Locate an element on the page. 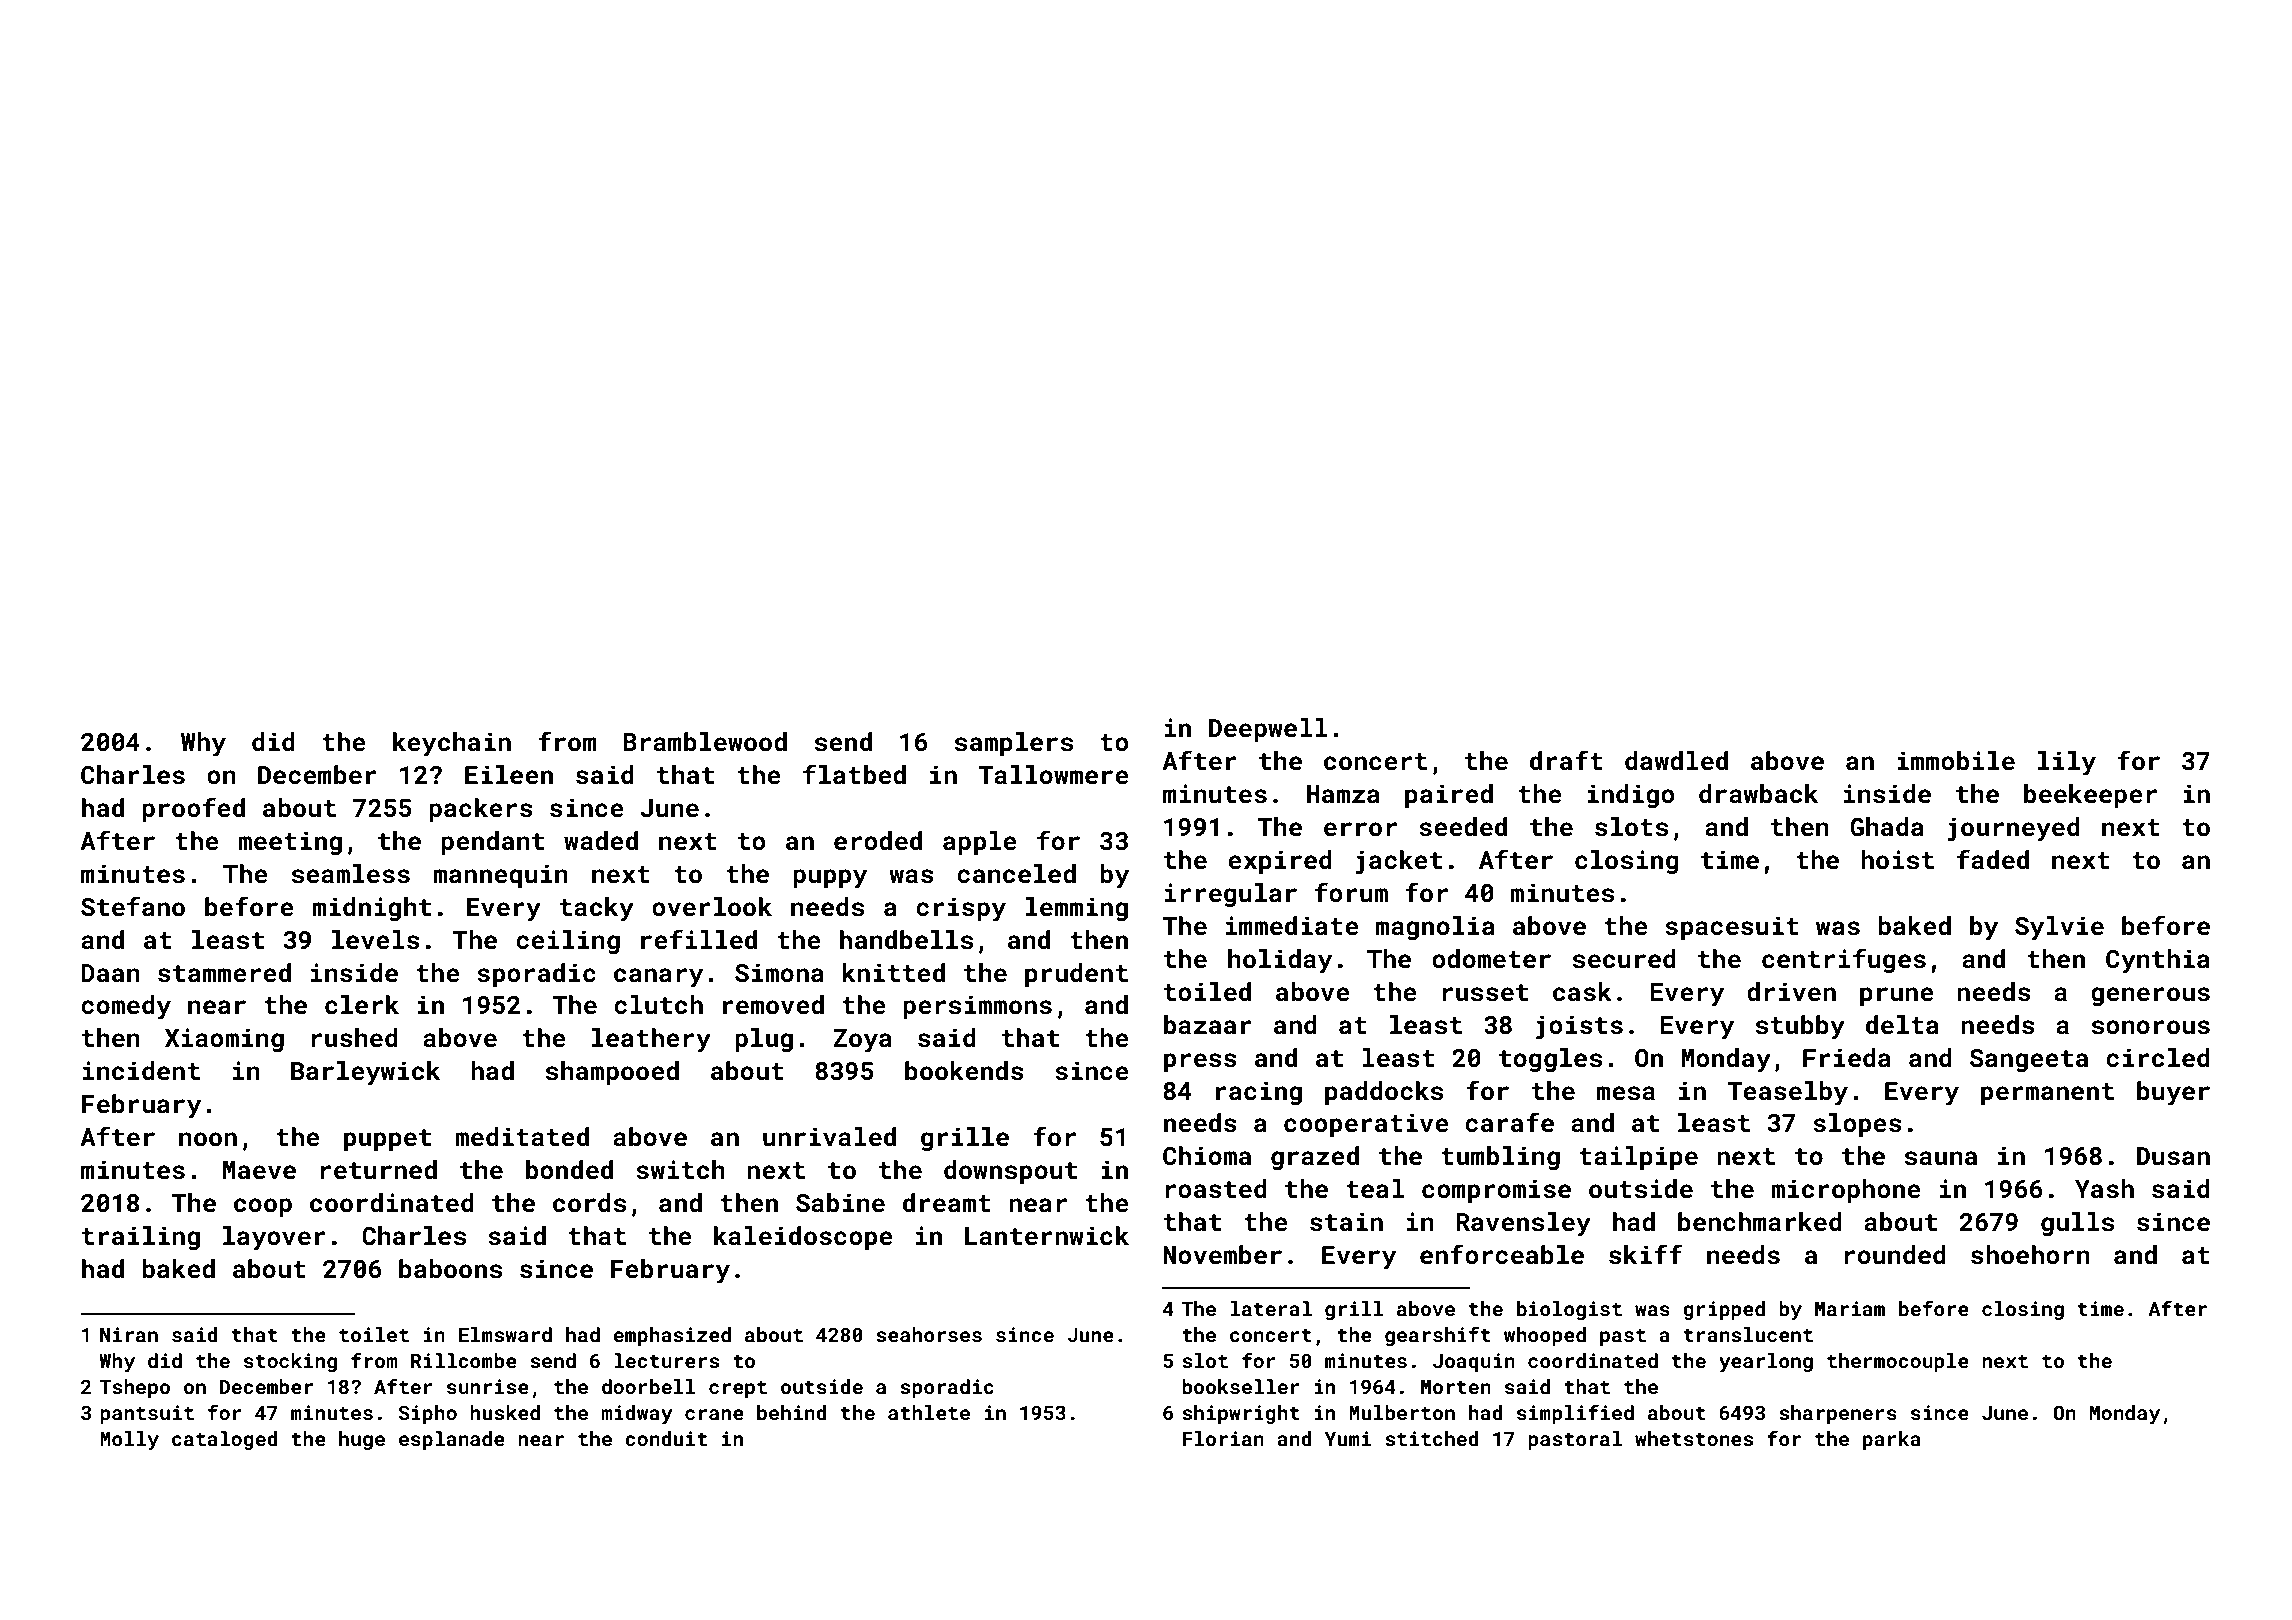 The height and width of the document is (1620, 2292). bookends is located at coordinates (964, 1071).
